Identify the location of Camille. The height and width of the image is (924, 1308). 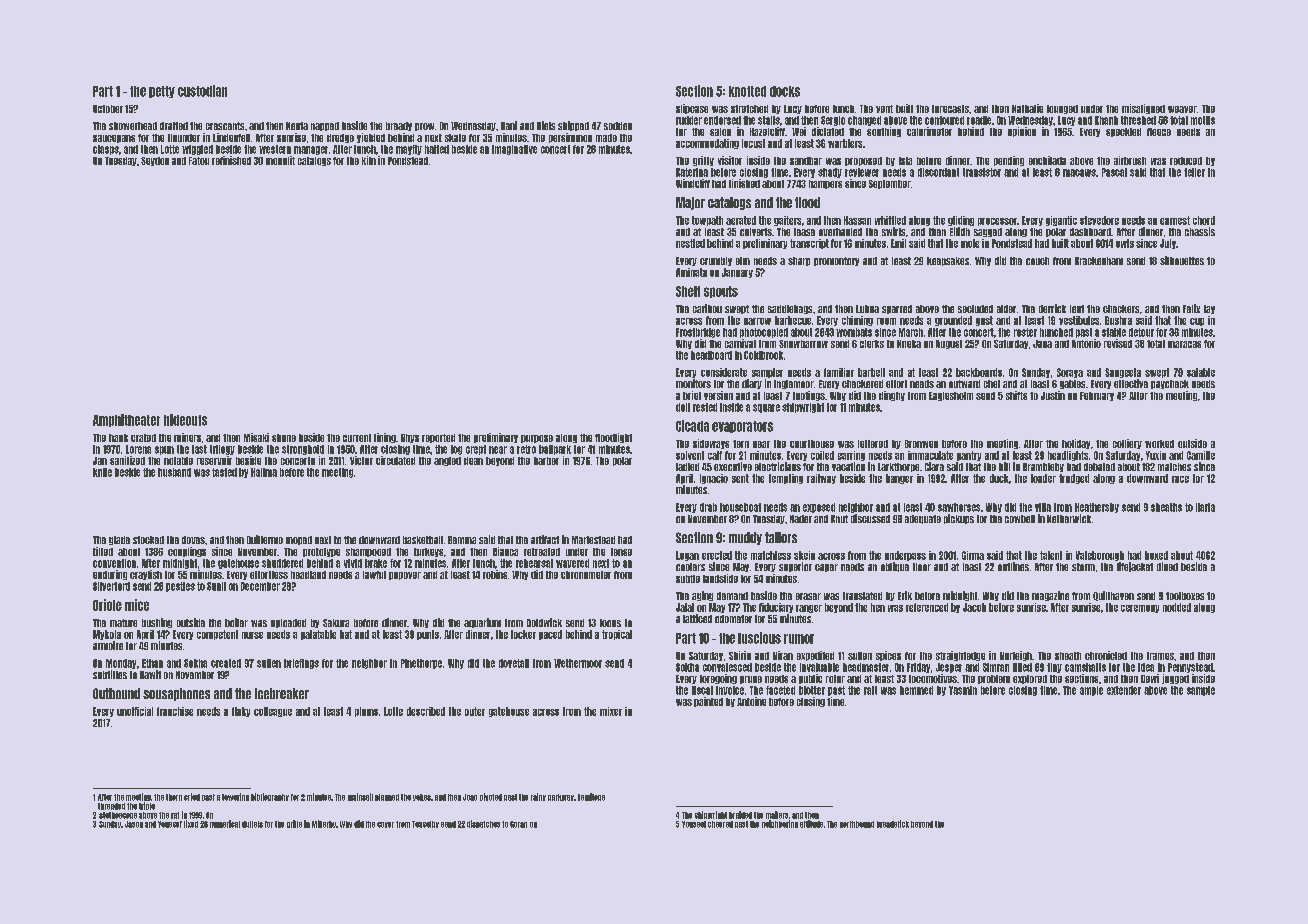
(1201, 455).
